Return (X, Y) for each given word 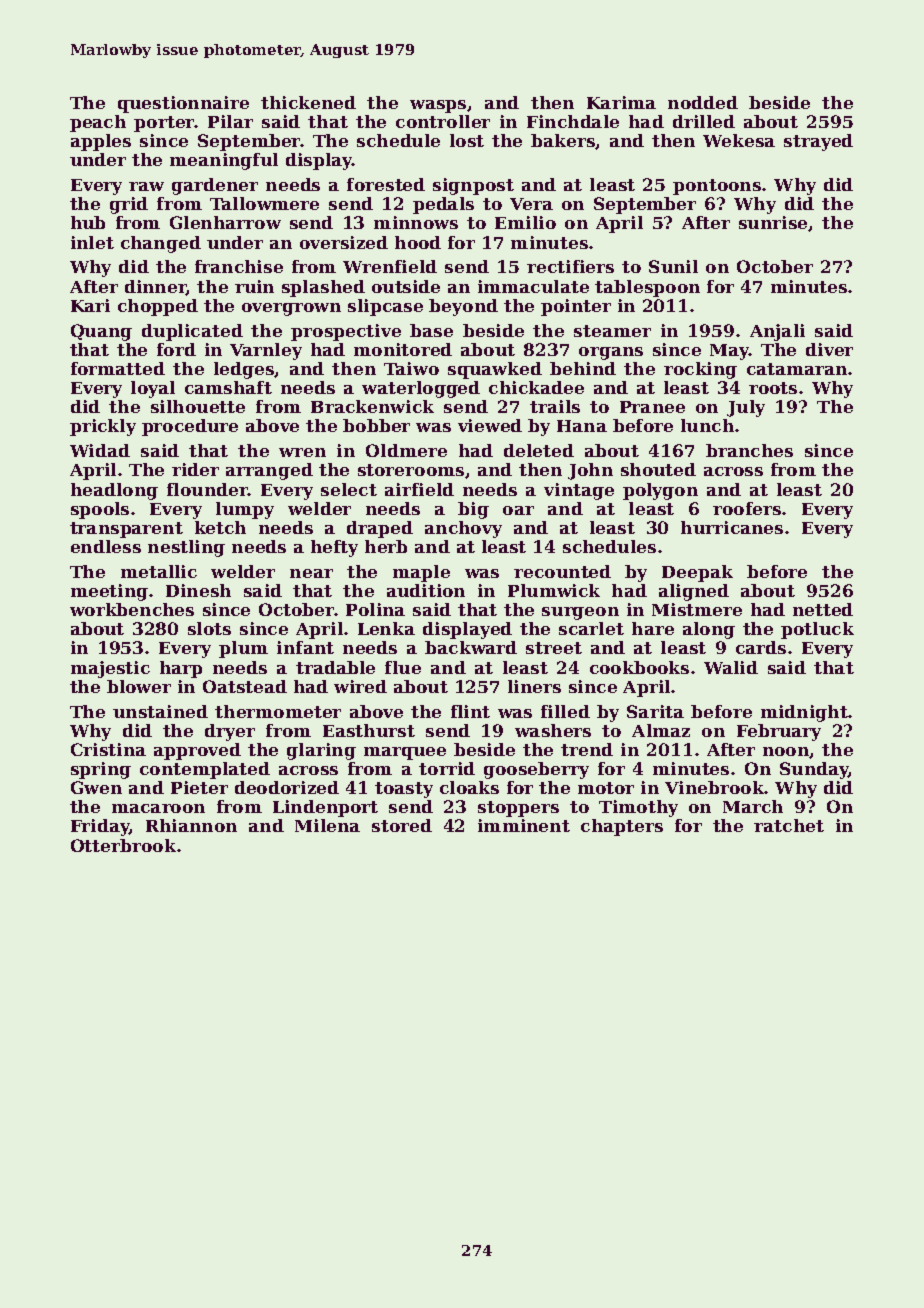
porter (164, 124)
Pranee (652, 407)
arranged (269, 471)
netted (823, 609)
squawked (495, 370)
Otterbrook (123, 845)
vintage (579, 491)
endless (106, 546)
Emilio (525, 222)
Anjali (777, 332)
